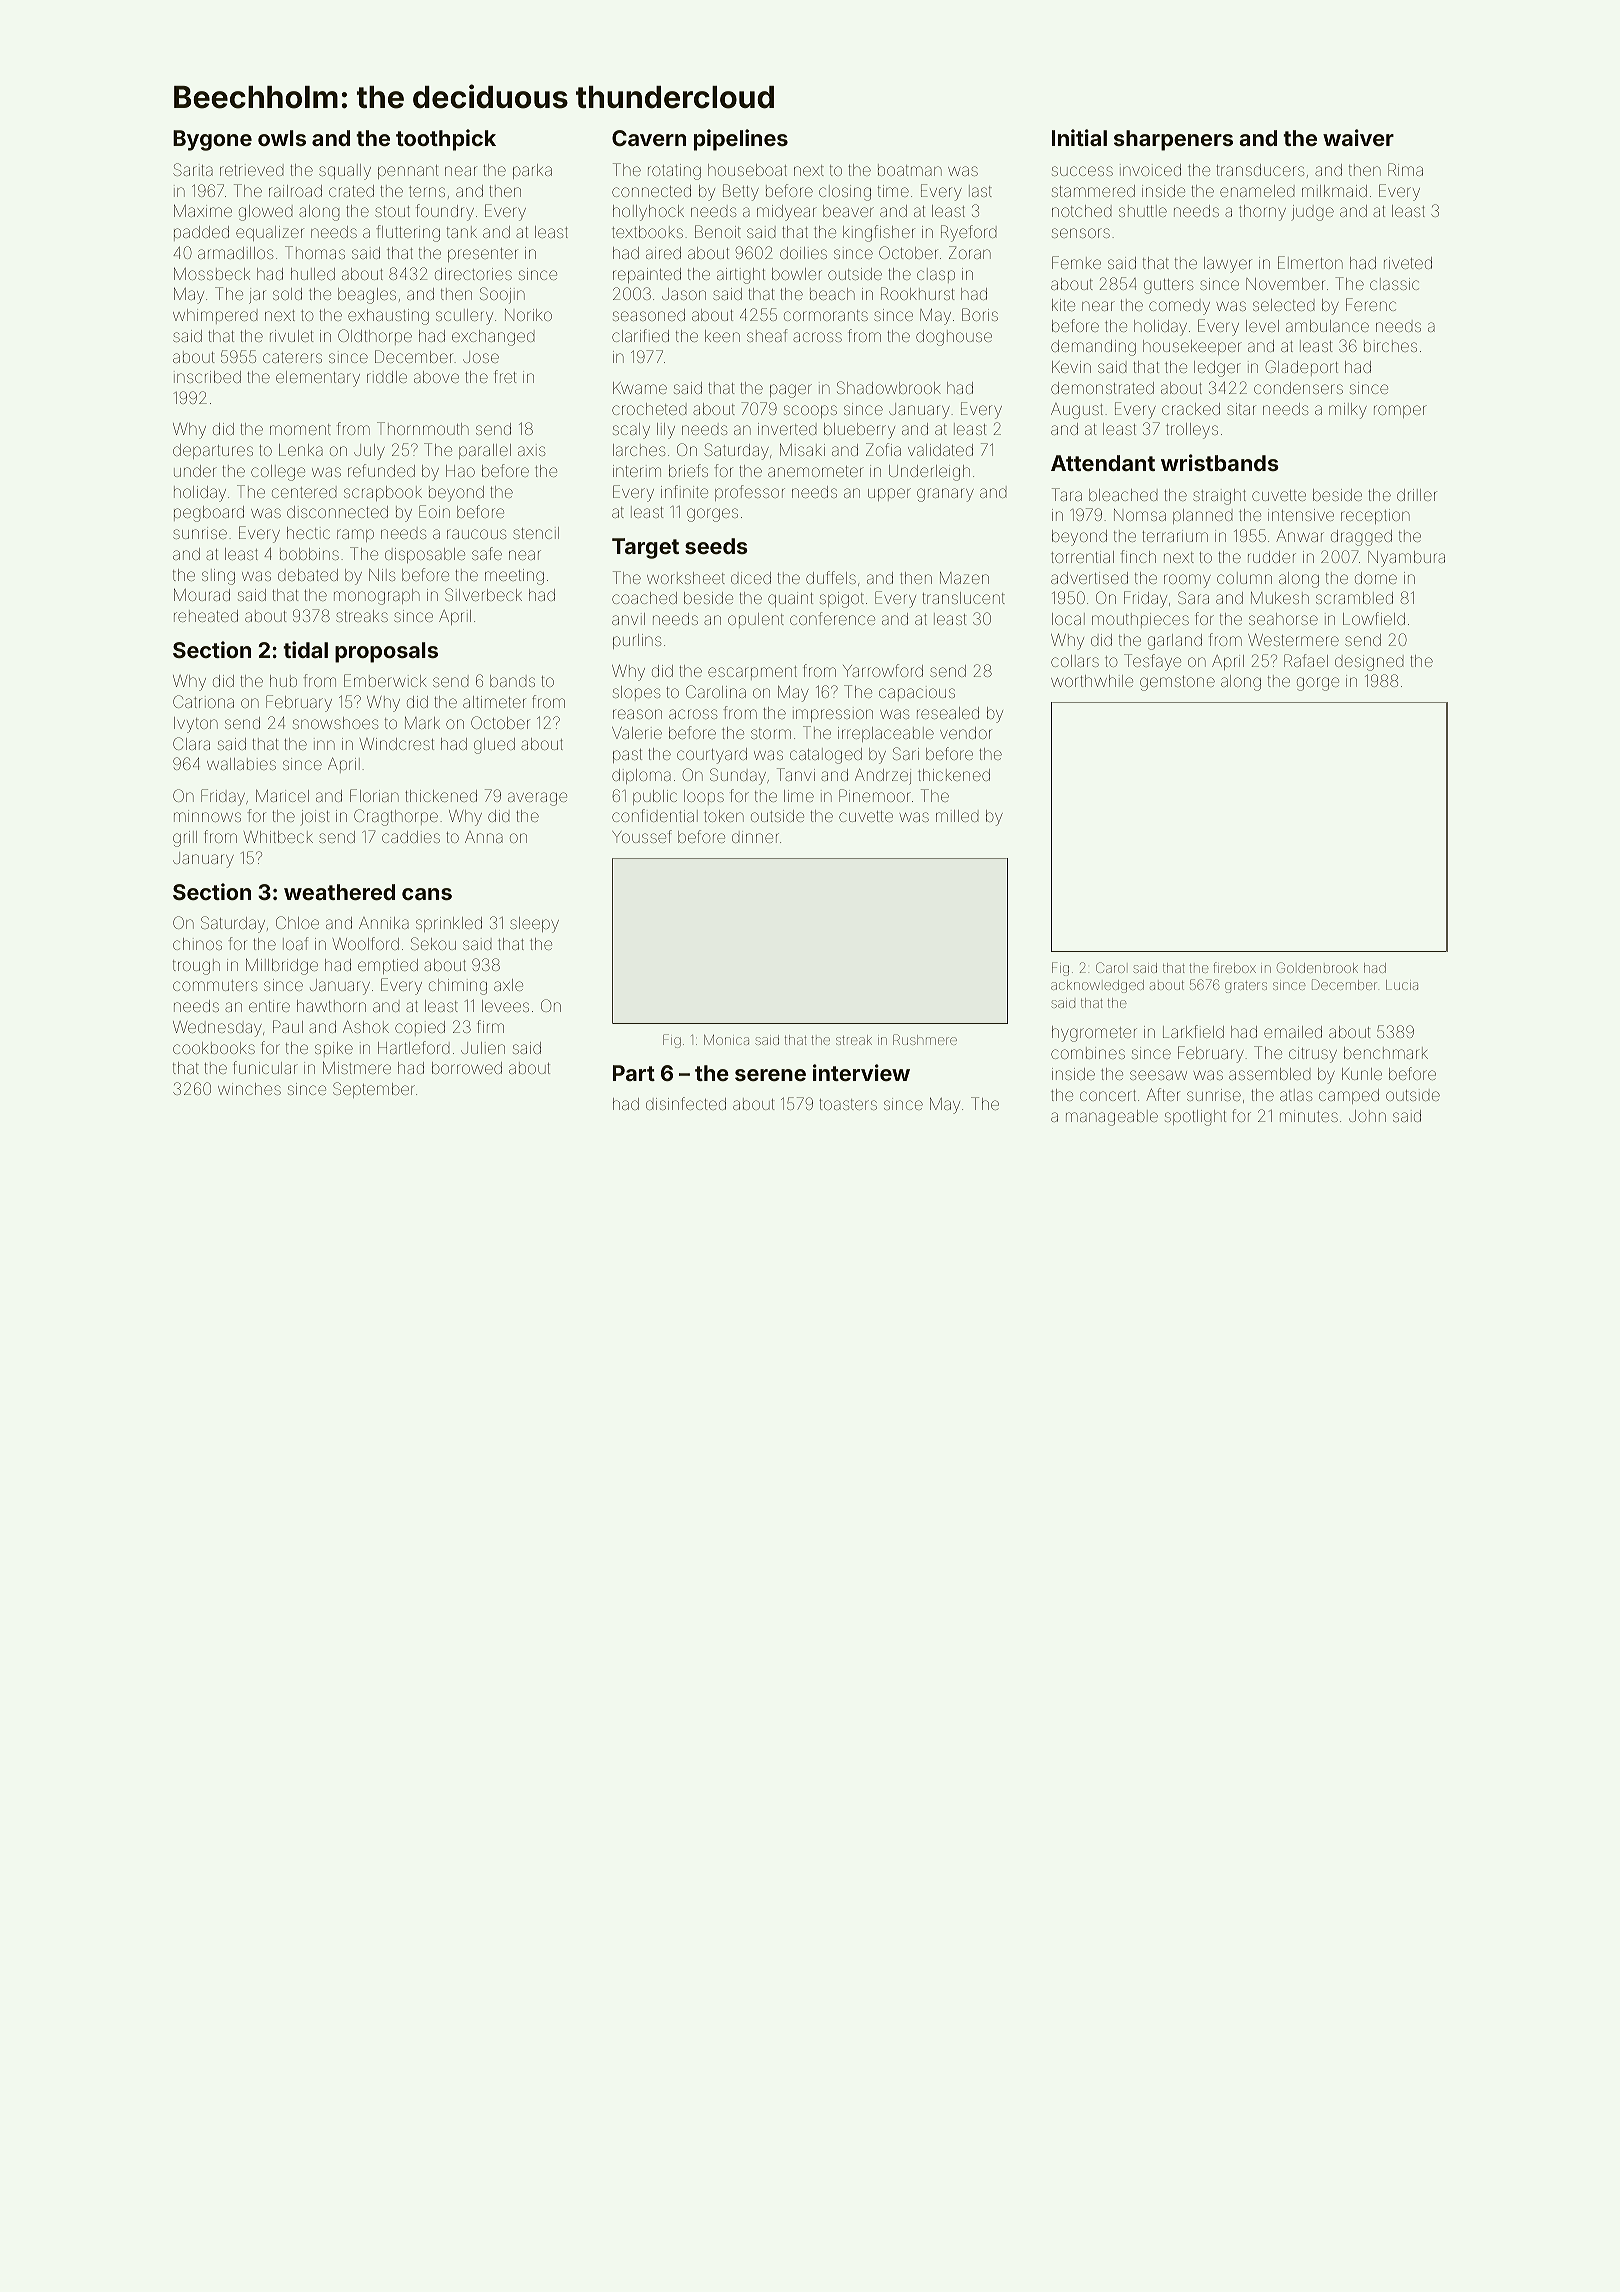 This screenshot has height=2292, width=1620. Describe the element at coordinates (1417, 495) in the screenshot. I see `driller` at that location.
